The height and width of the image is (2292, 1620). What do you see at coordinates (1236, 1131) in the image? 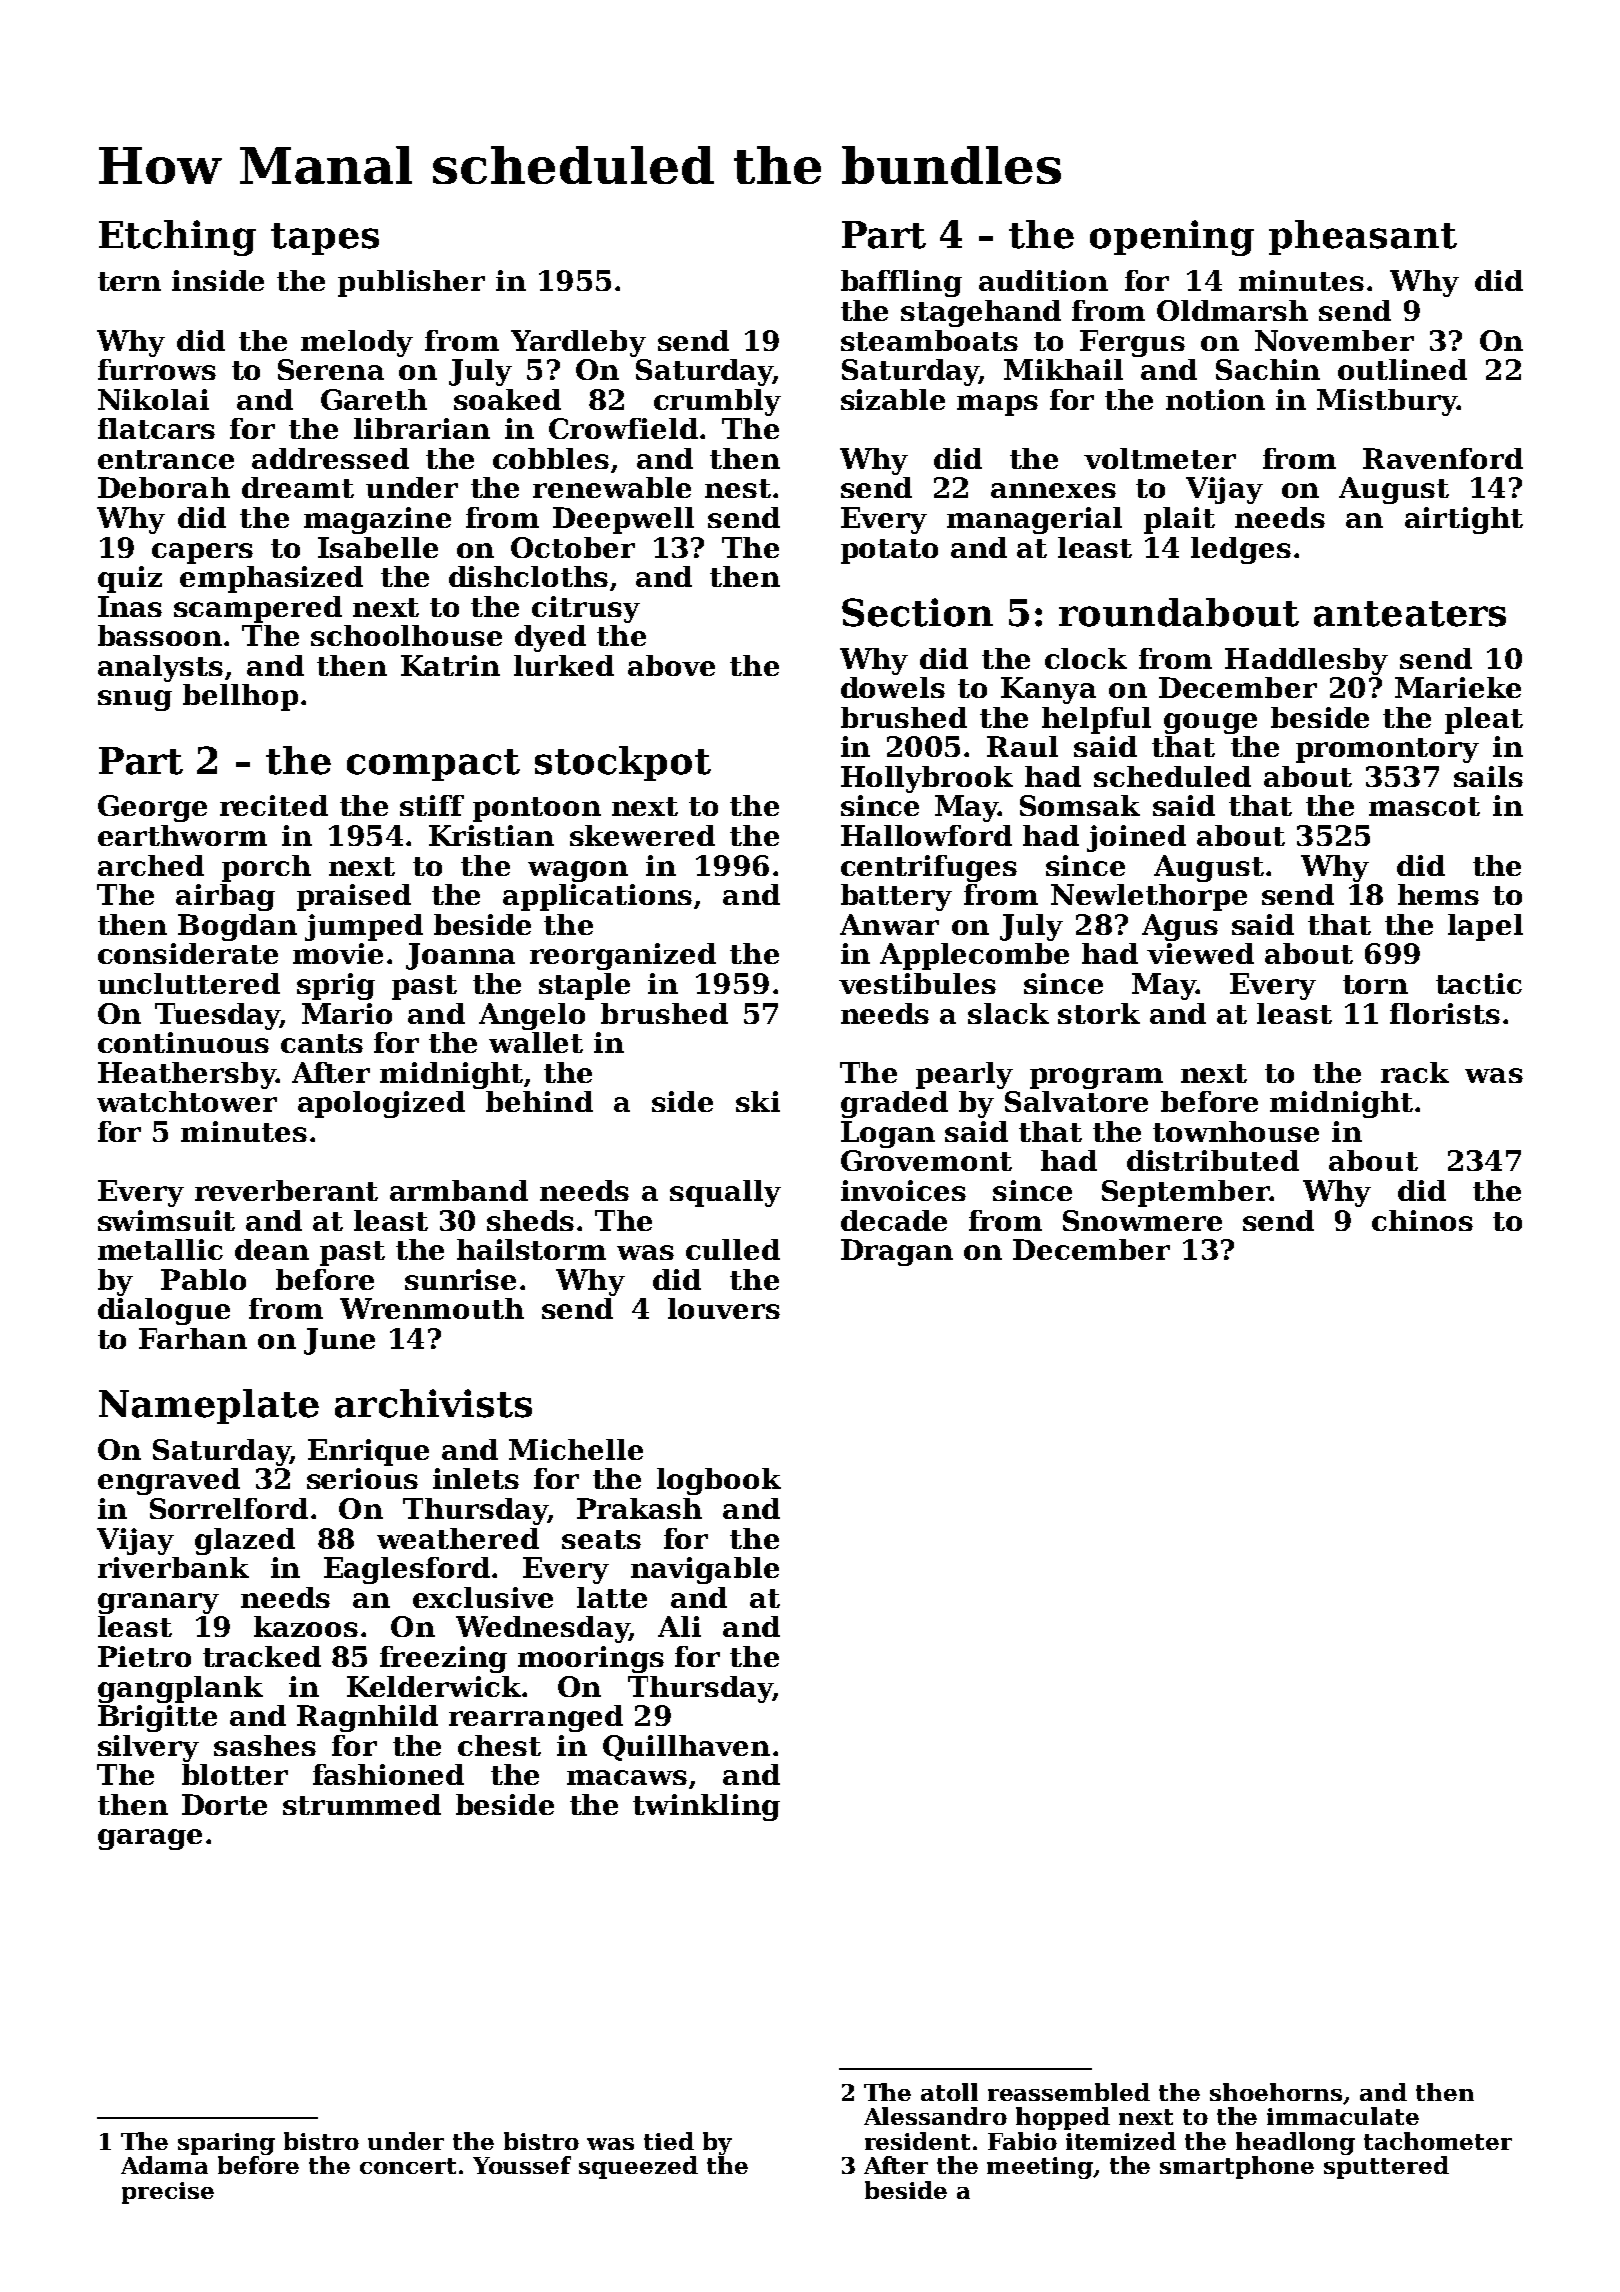
I see `townhouse` at bounding box center [1236, 1131].
